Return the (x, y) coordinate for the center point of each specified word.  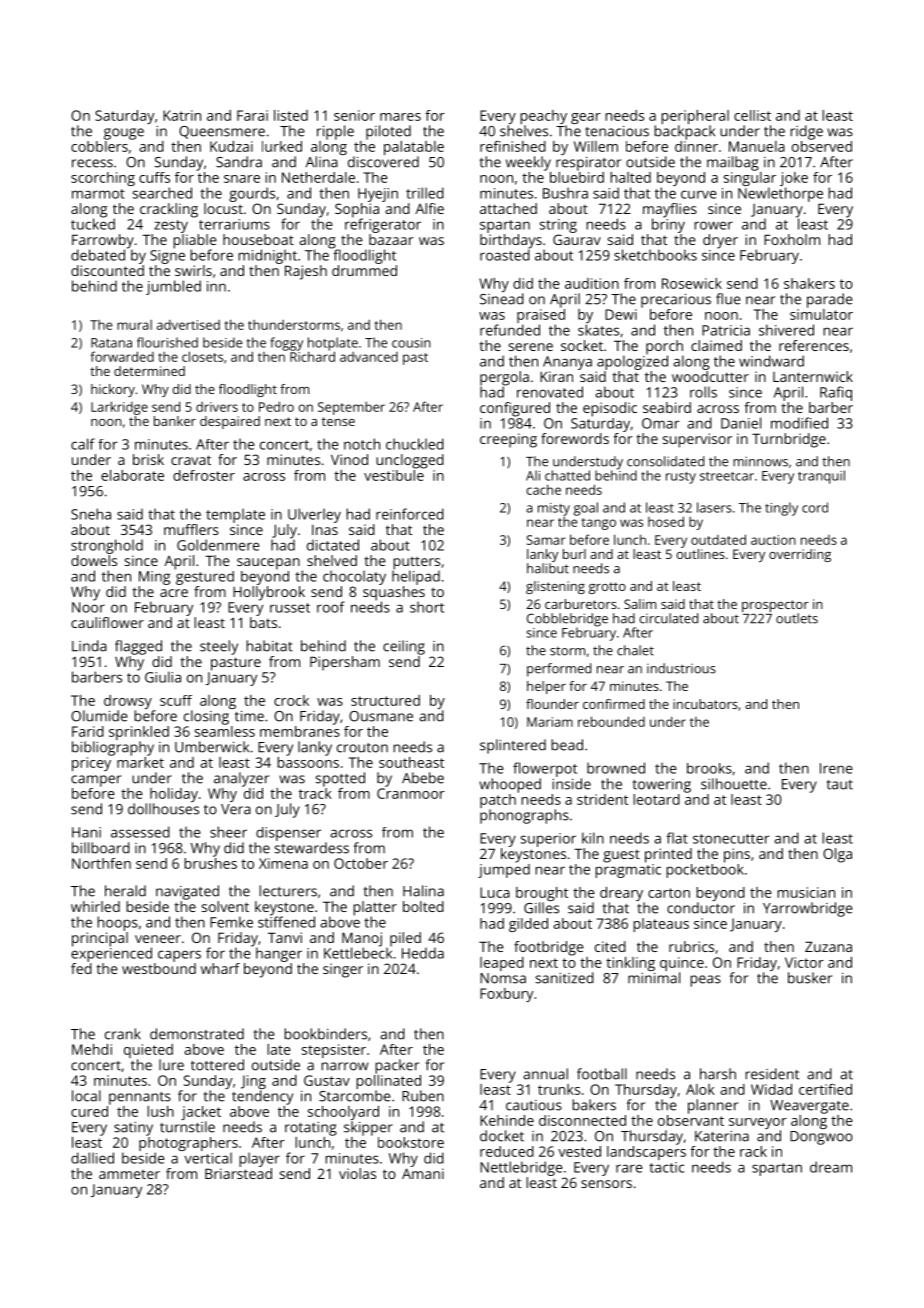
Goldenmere (218, 545)
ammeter (129, 1174)
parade (830, 300)
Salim (640, 604)
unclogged (410, 461)
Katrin (182, 115)
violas (357, 1173)
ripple (335, 132)
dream (831, 1167)
